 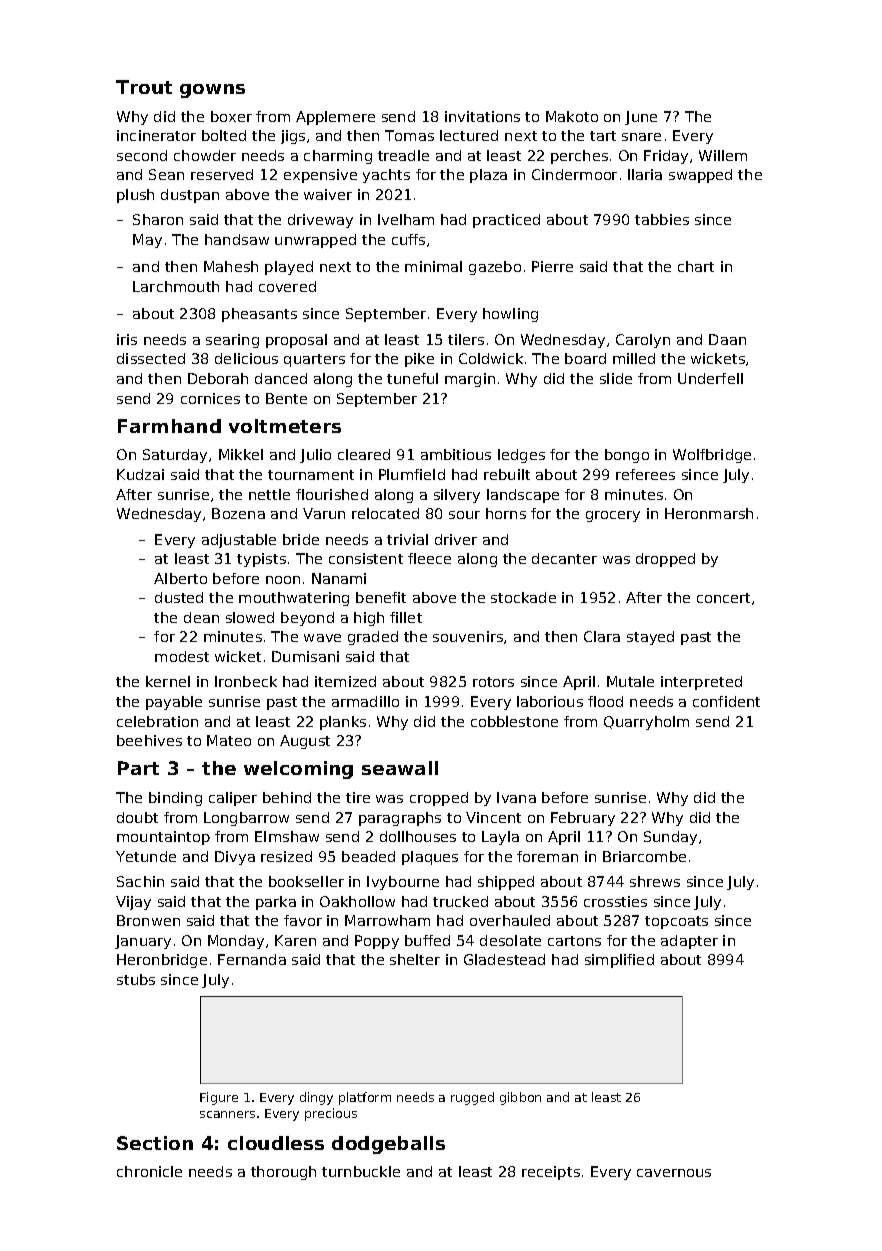 What do you see at coordinates (133, 903) in the screenshot?
I see `Vijay` at bounding box center [133, 903].
